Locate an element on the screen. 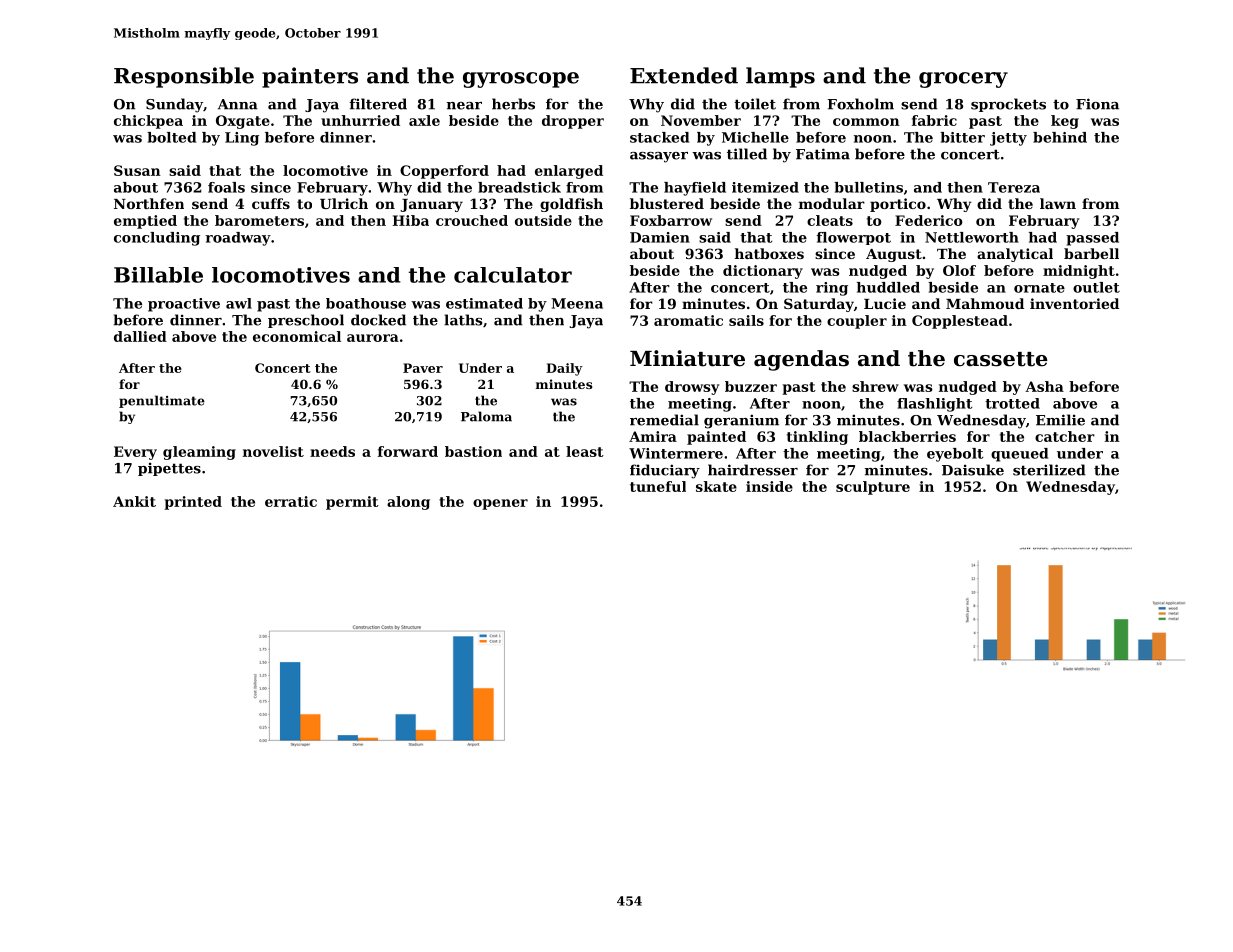 This screenshot has width=1233, height=952. flashlight is located at coordinates (934, 405).
